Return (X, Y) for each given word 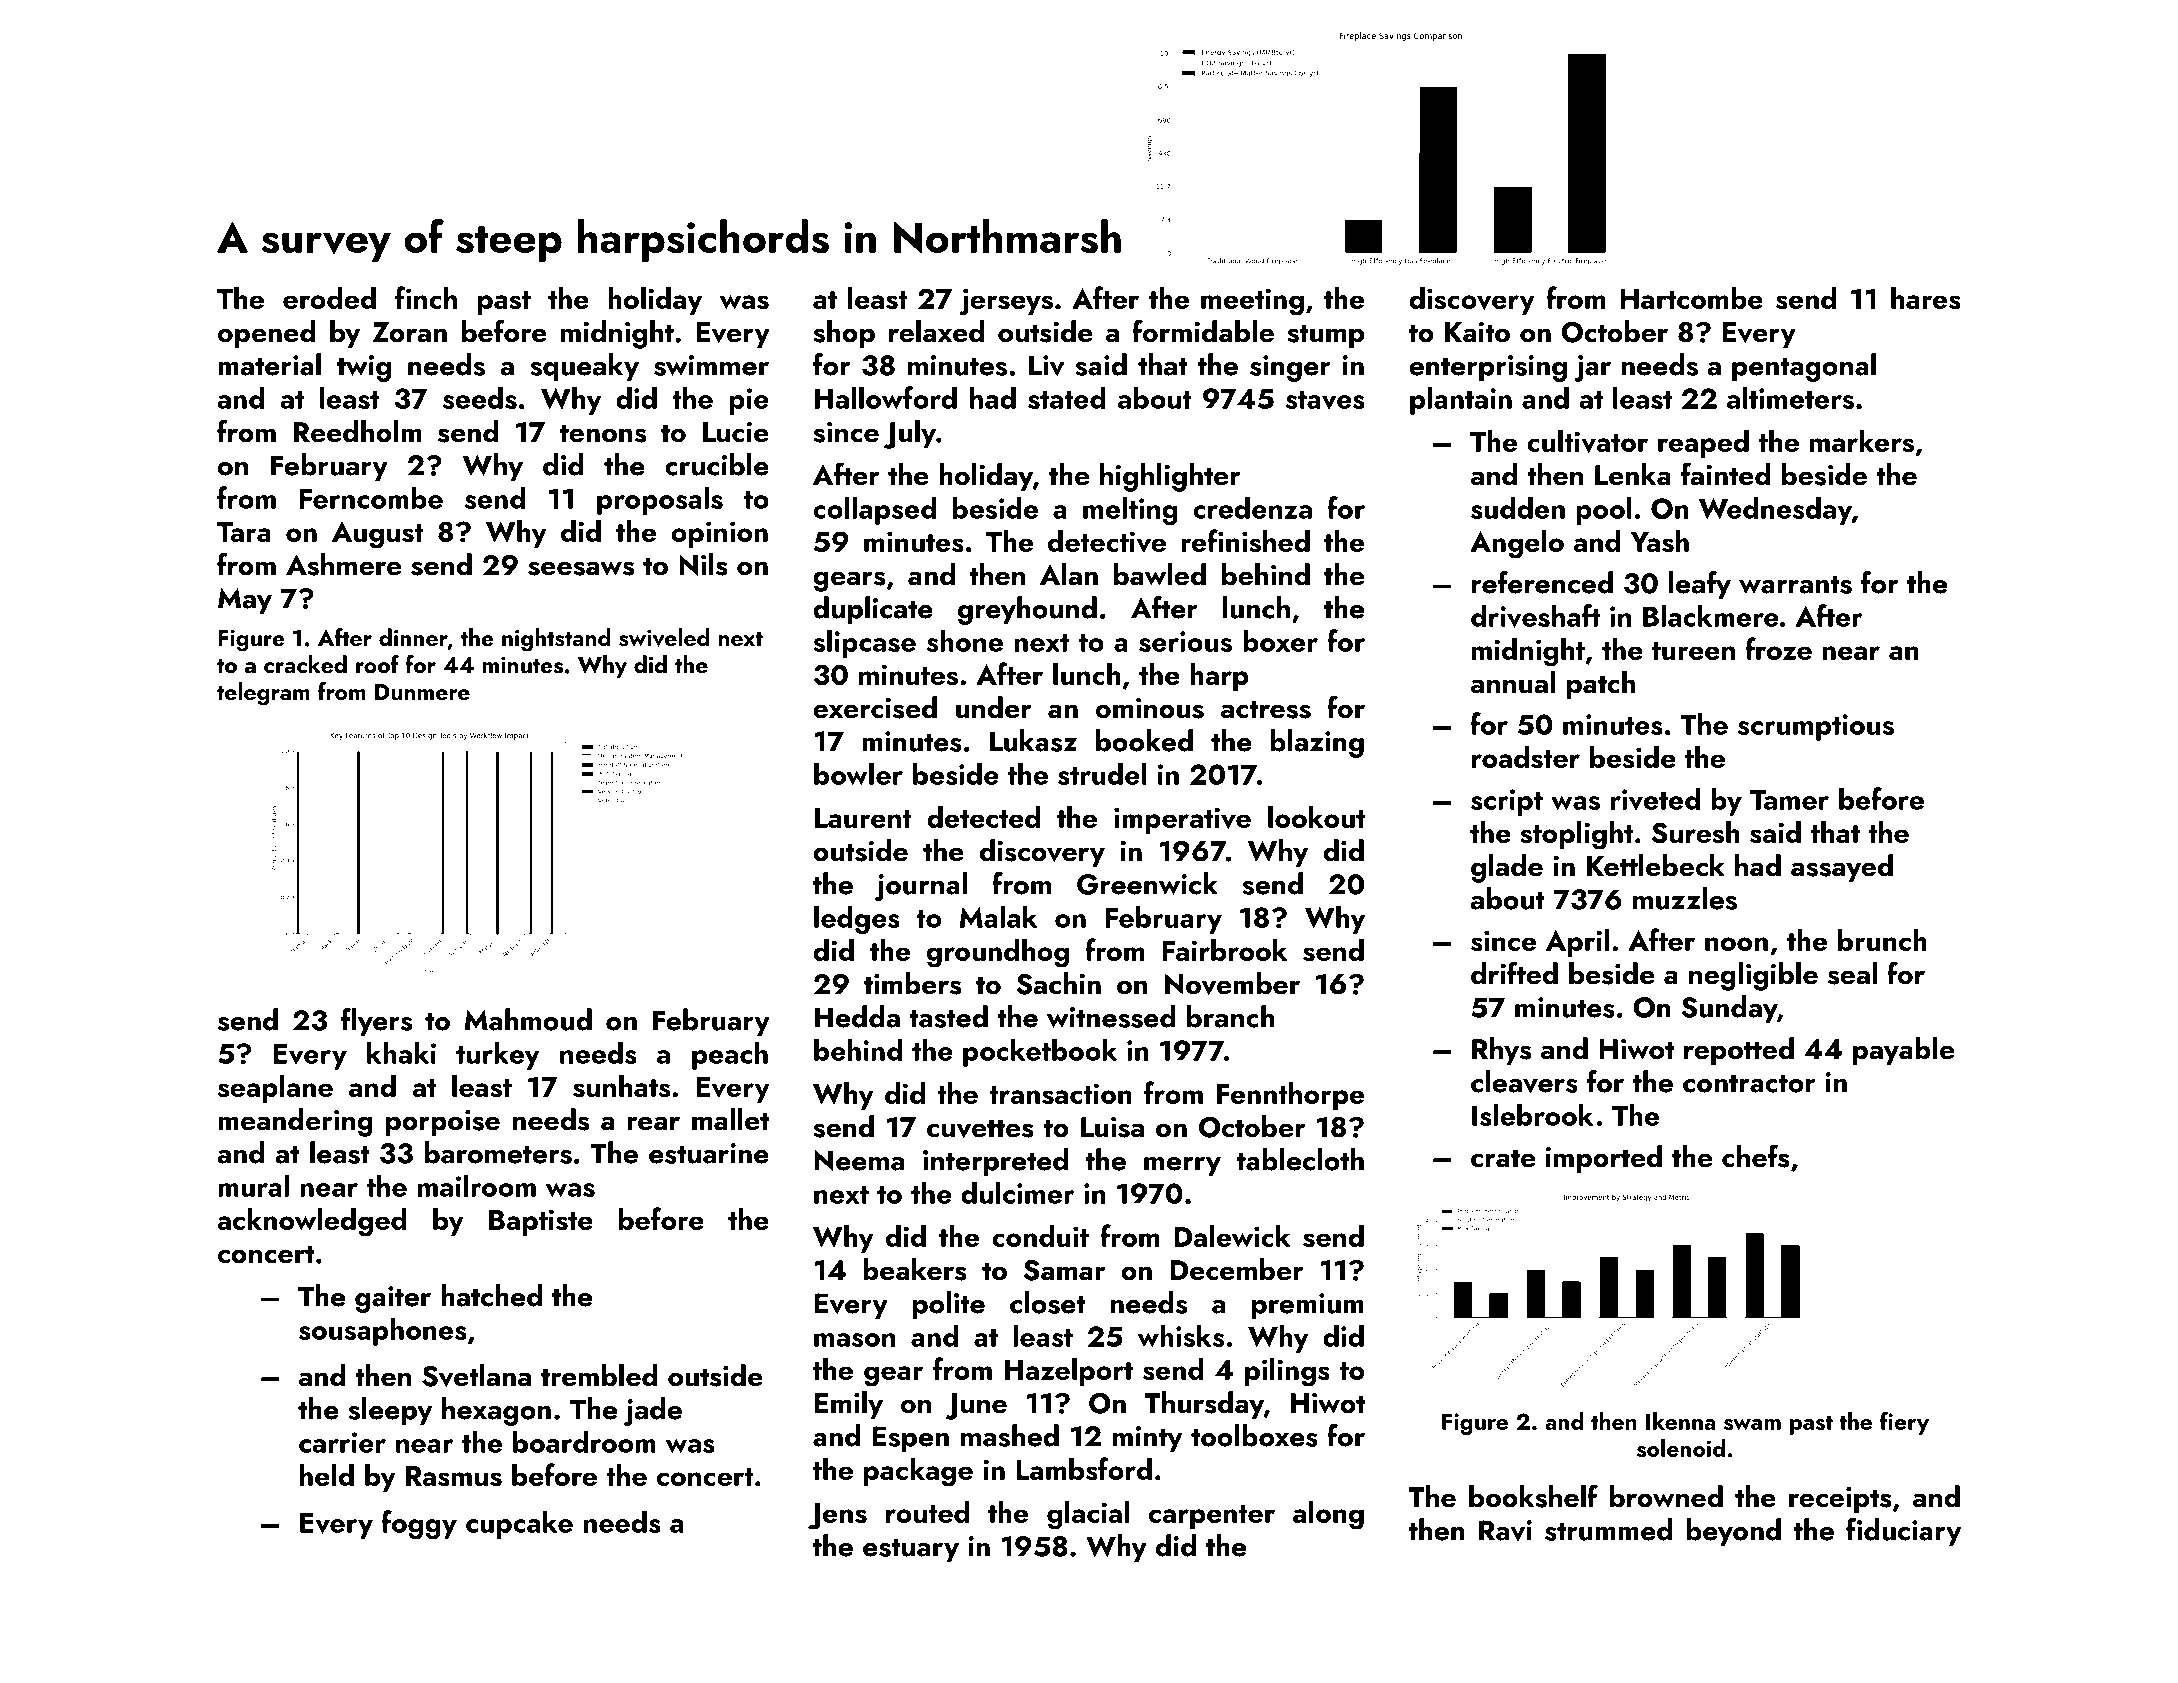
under (994, 707)
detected (983, 817)
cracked (305, 664)
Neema (859, 1160)
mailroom (477, 1185)
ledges (857, 919)
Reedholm (358, 431)
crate (1503, 1158)
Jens (837, 1516)
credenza (1252, 507)
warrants (1795, 585)
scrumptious (1816, 727)
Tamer (1789, 800)
